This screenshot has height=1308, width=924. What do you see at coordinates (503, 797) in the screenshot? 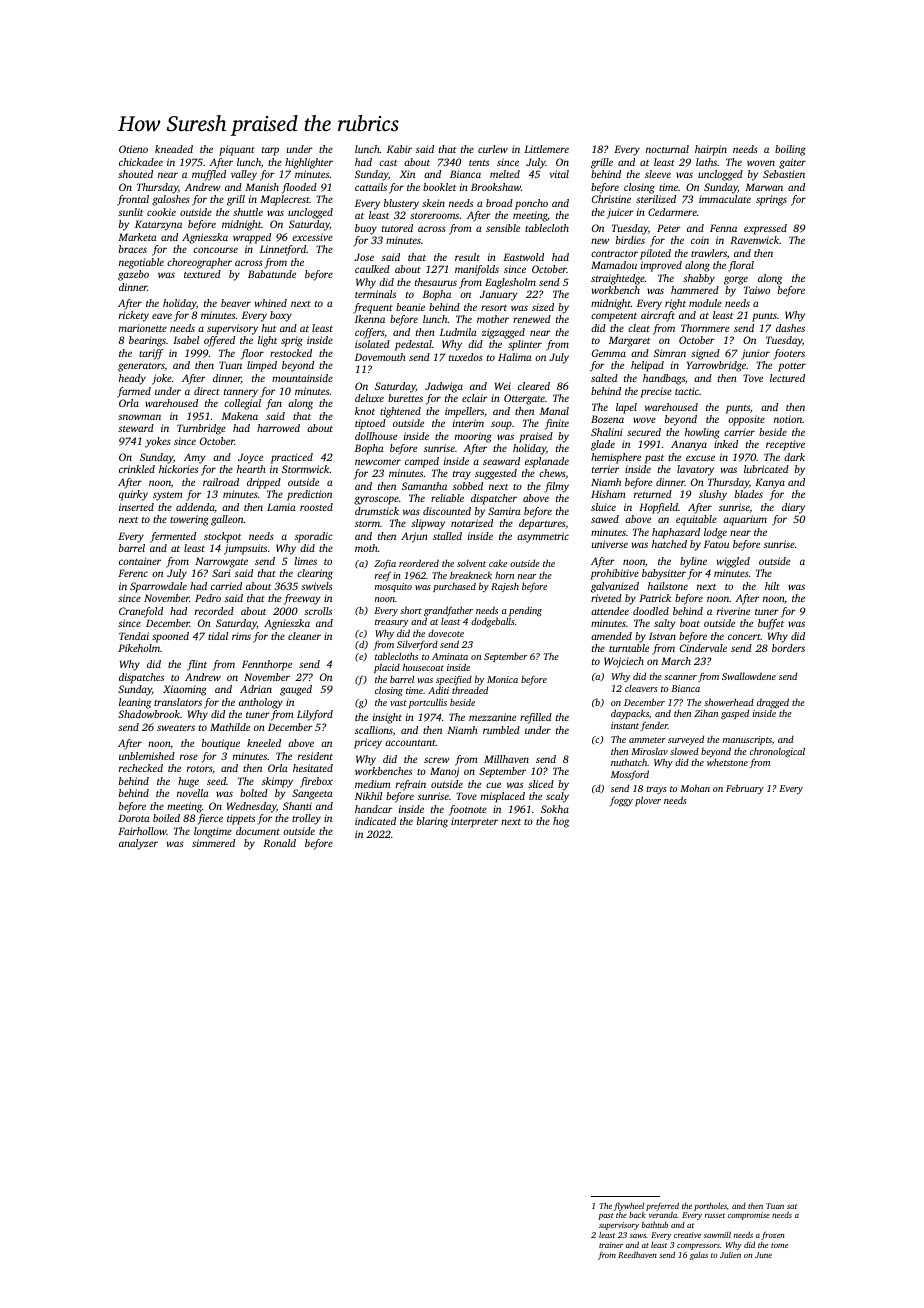
I see `misplaced` at bounding box center [503, 797].
